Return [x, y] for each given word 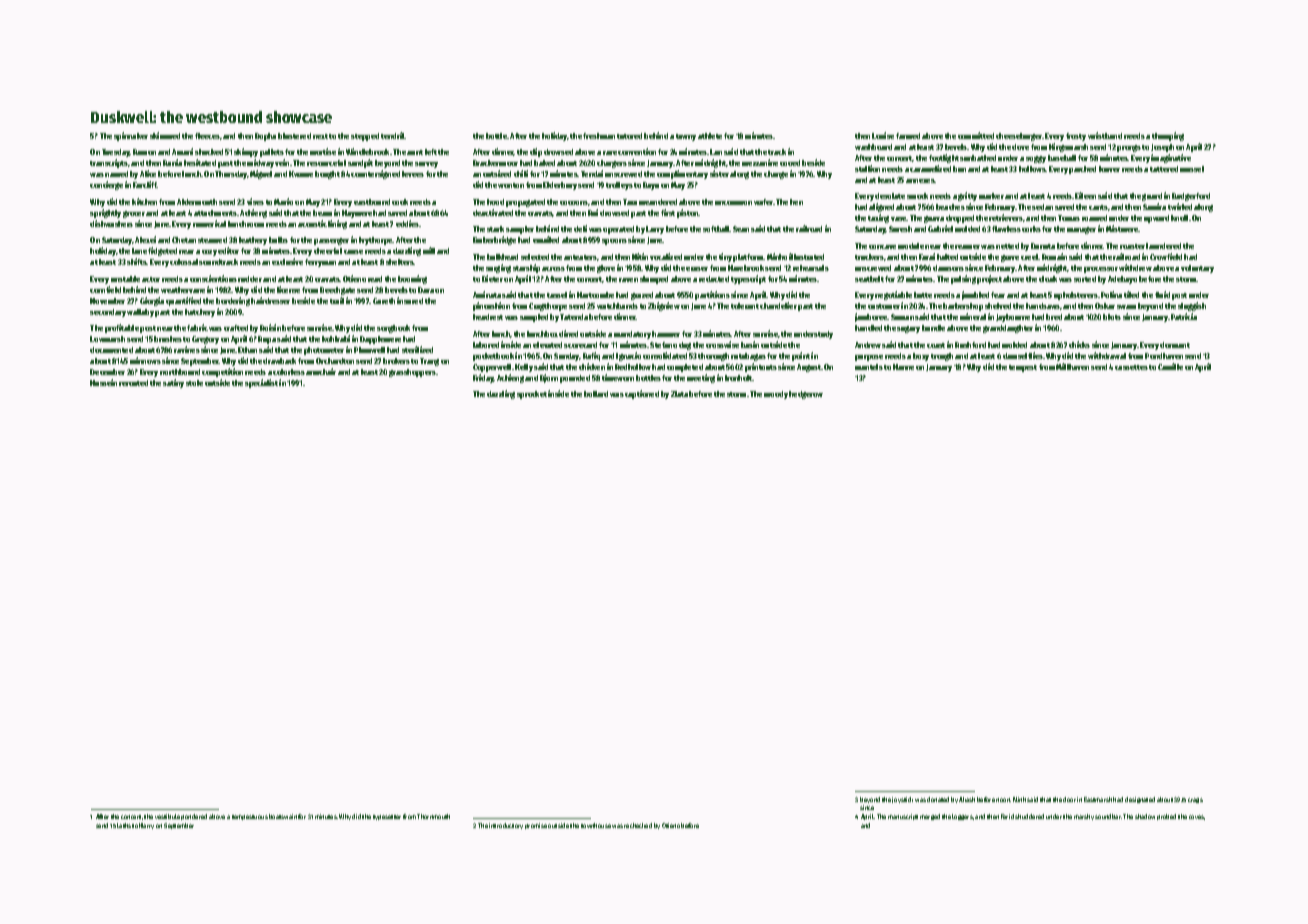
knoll [1179, 218]
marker [991, 196]
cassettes [1131, 367]
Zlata [679, 394]
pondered [194, 817]
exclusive [287, 261]
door [1069, 799]
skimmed [165, 135]
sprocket [532, 395]
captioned [642, 394]
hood [495, 202]
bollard [596, 394]
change [776, 175]
